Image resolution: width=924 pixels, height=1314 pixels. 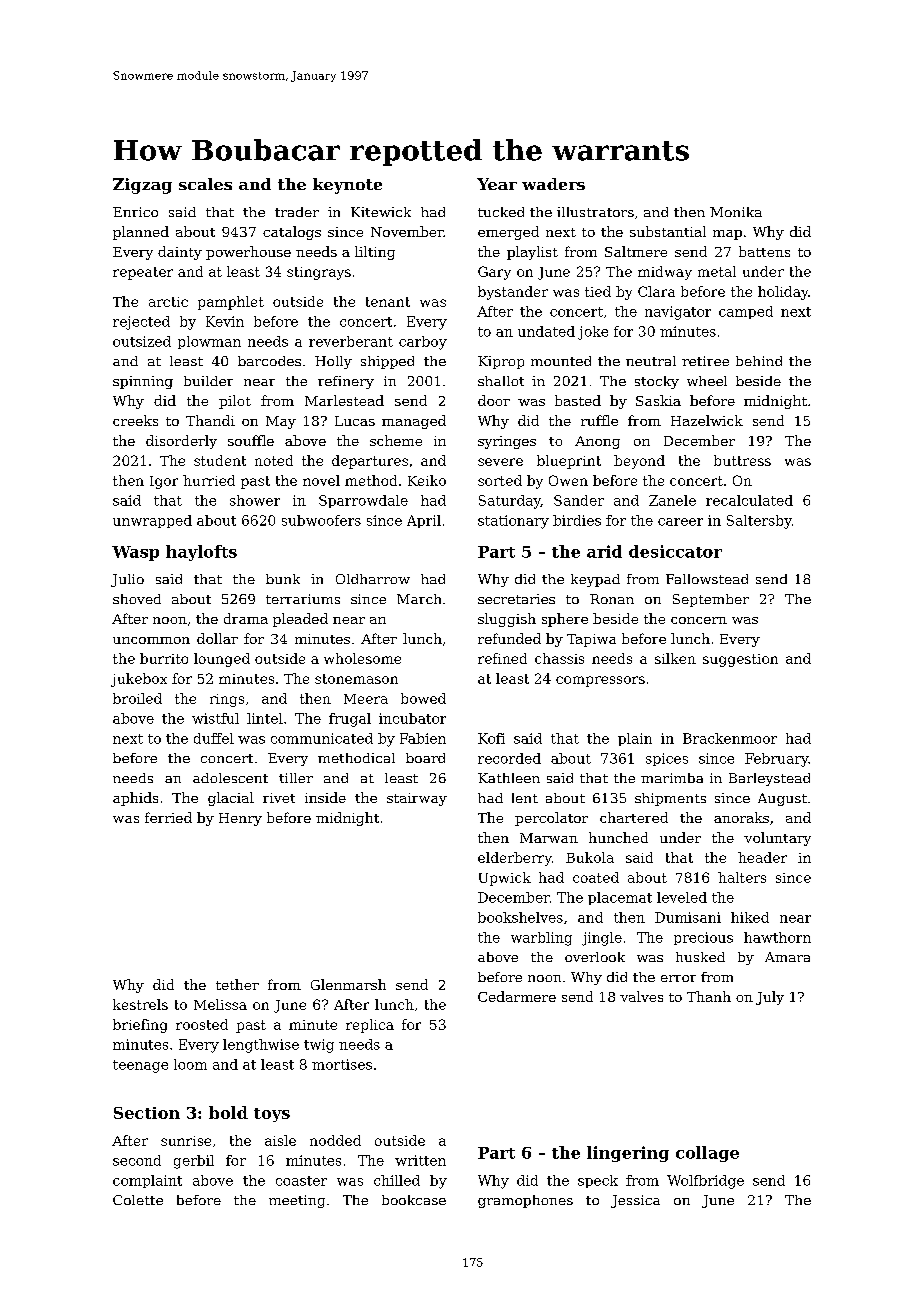 I want to click on Colette, so click(x=138, y=1200).
